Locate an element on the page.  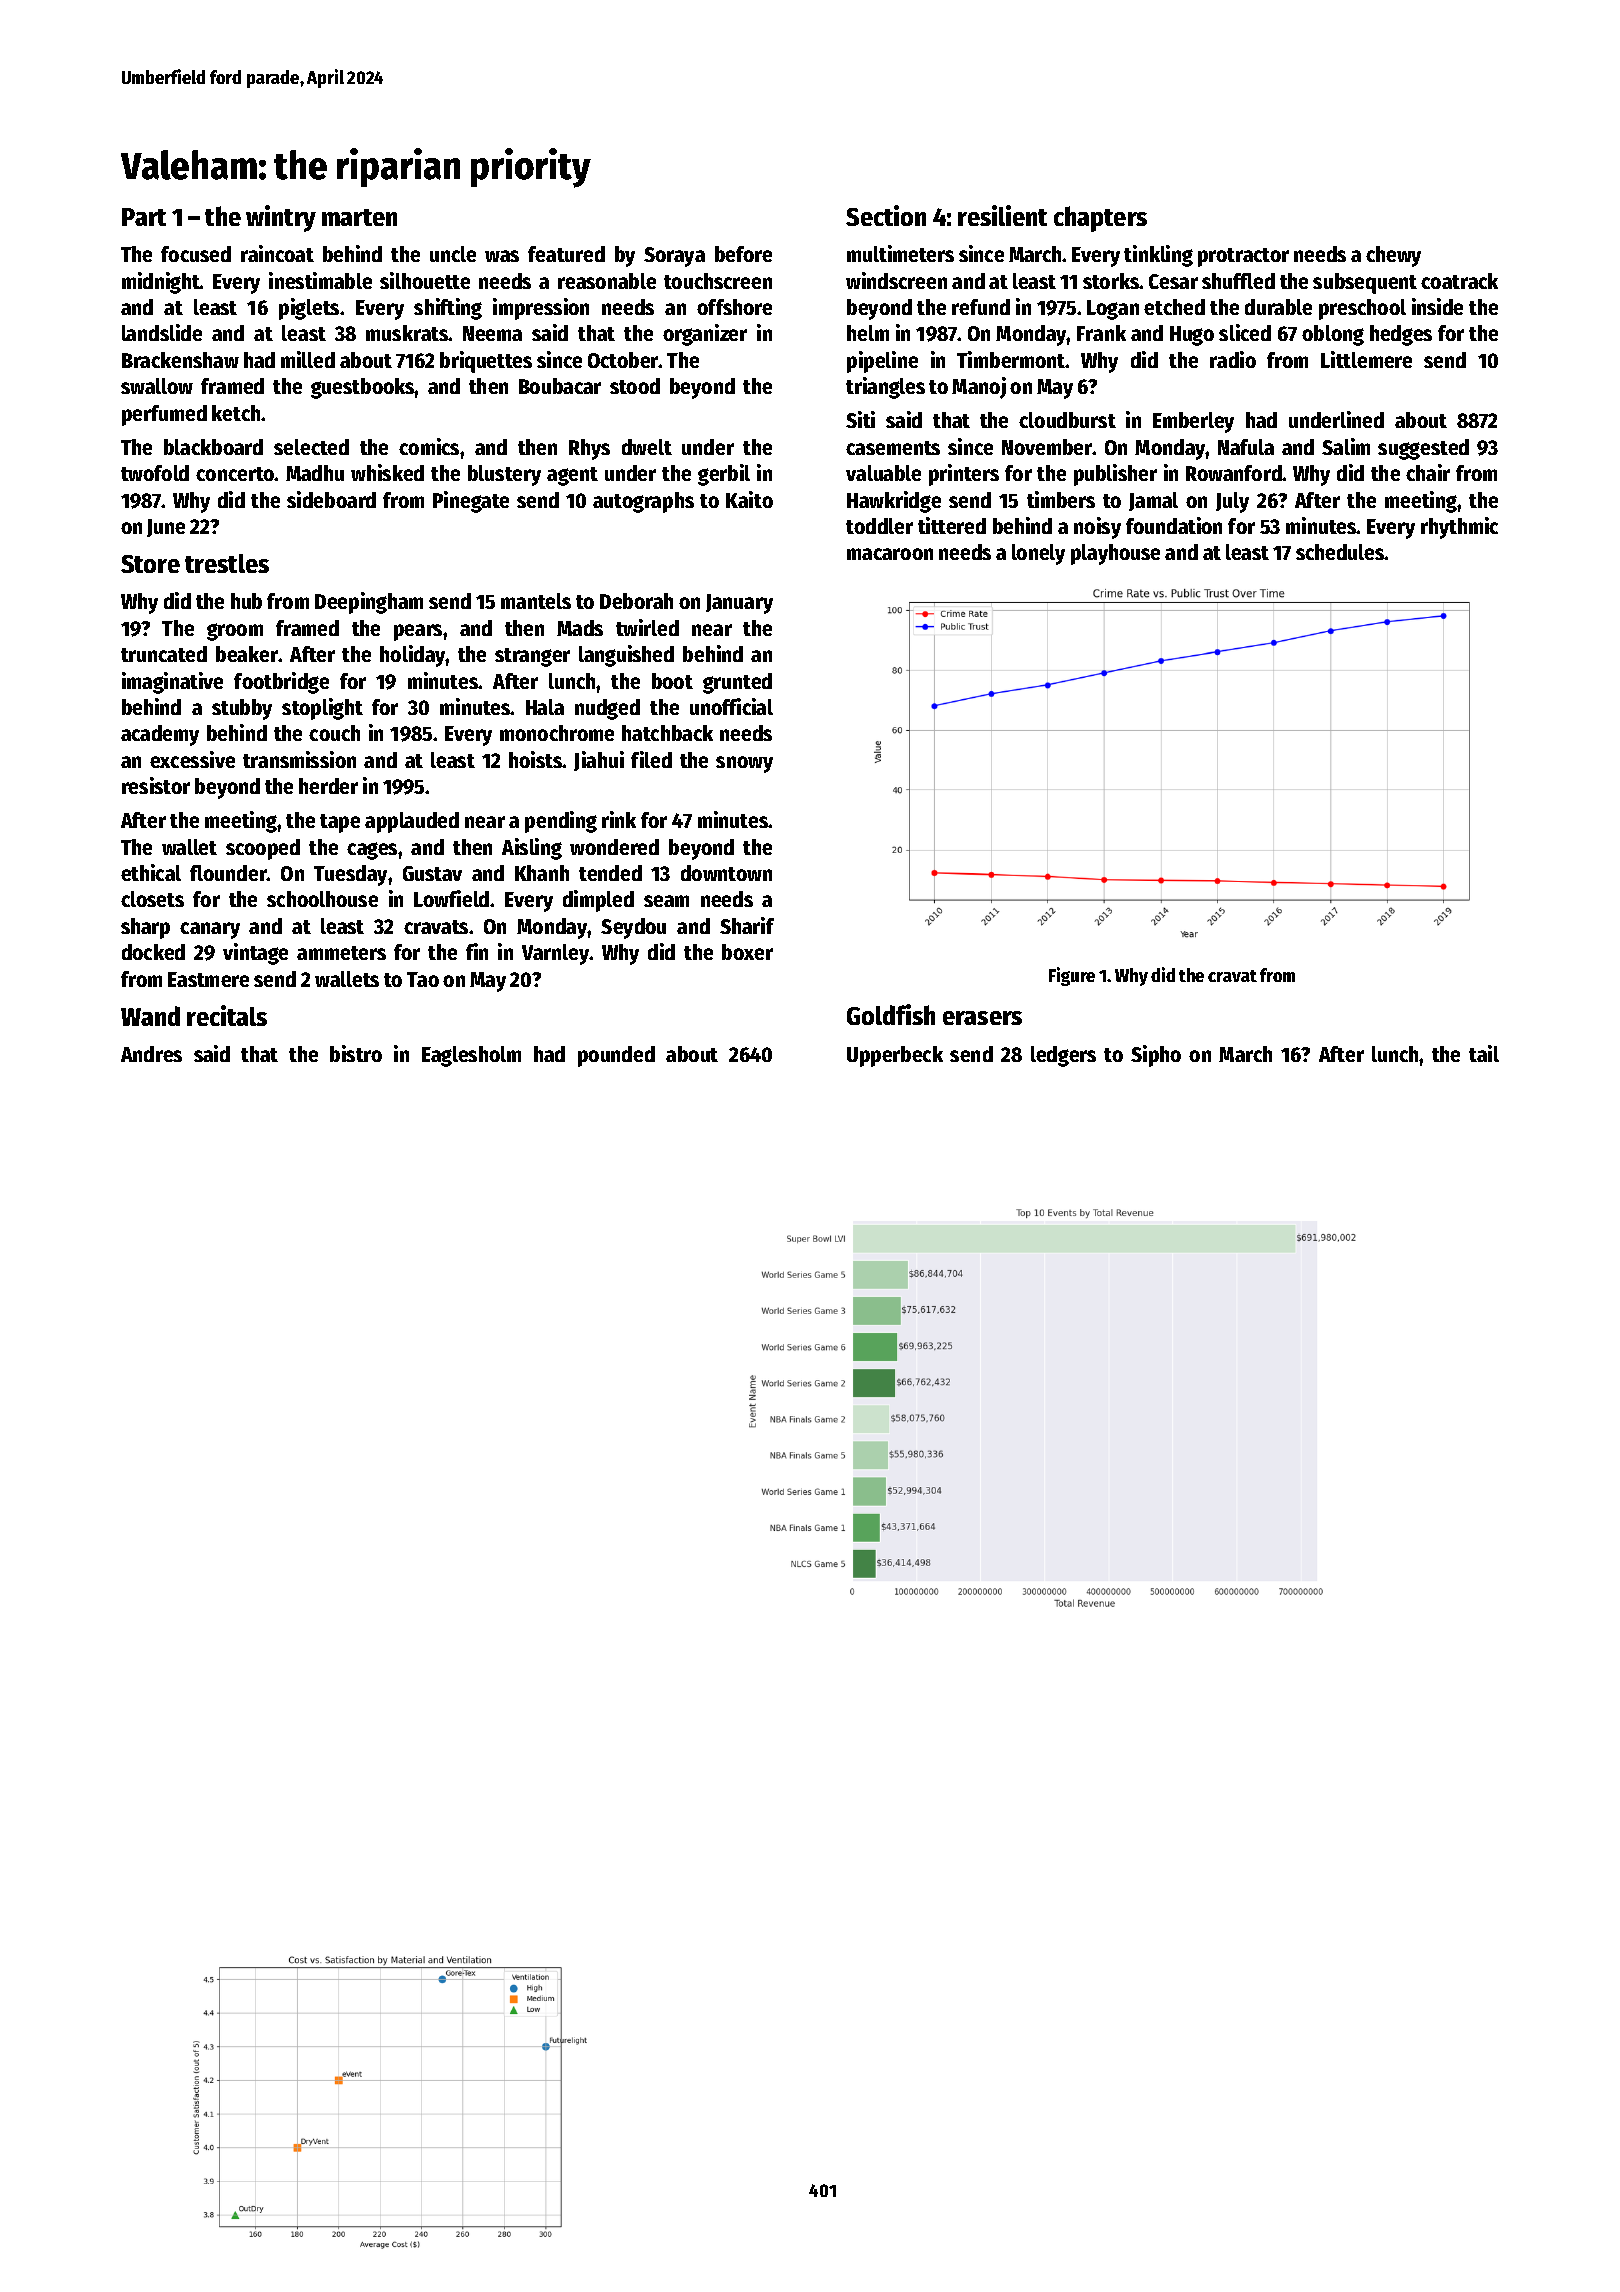
whisked is located at coordinates (387, 472).
